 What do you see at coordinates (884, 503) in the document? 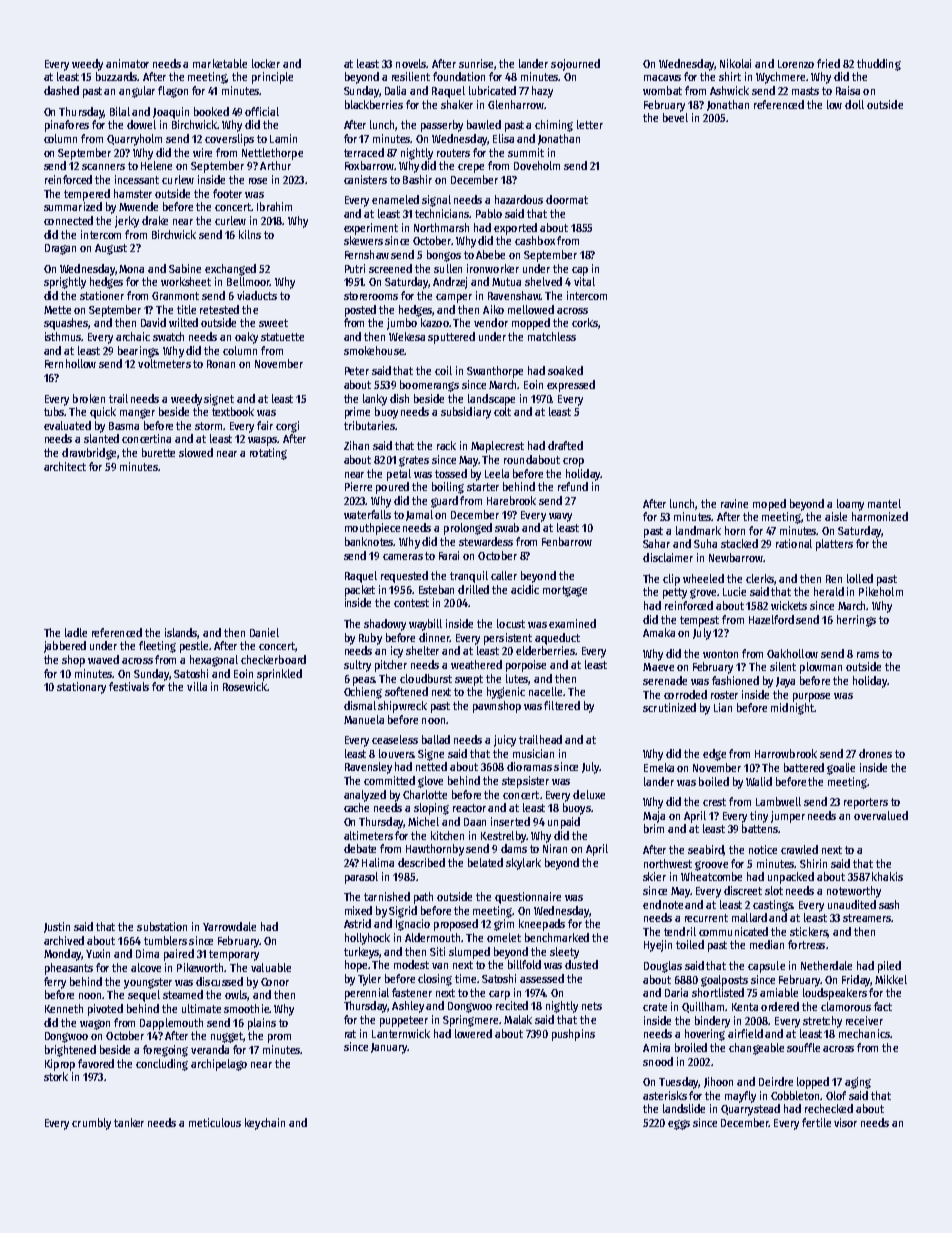
I see `mantel` at bounding box center [884, 503].
